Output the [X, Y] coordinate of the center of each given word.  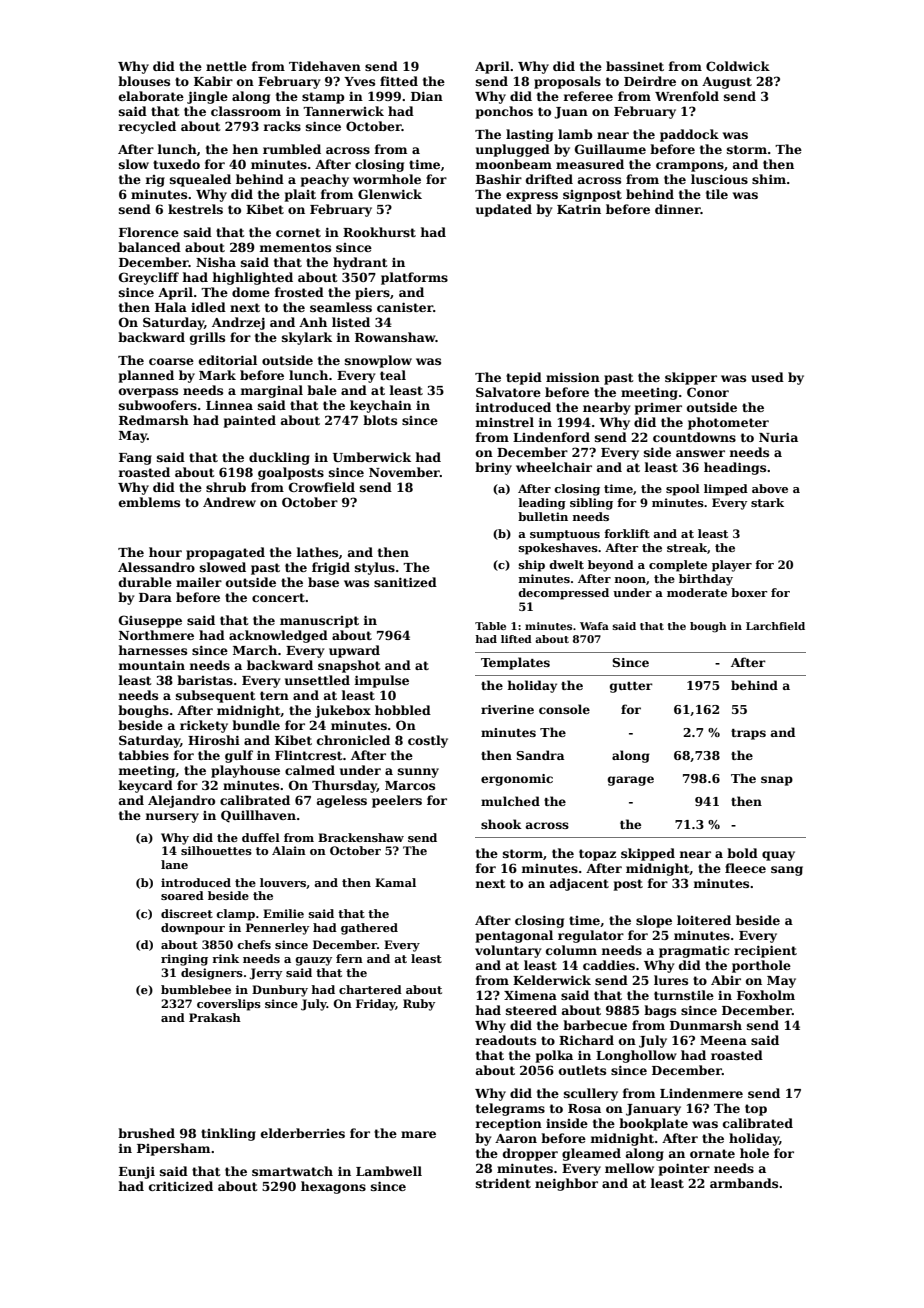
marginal [271, 391]
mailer [199, 582]
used [767, 377]
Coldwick [738, 66]
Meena [723, 1040]
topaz [597, 855]
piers [372, 294]
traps [748, 734]
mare [418, 1134]
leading [542, 504]
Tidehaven [325, 66]
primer [658, 409]
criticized [181, 1186]
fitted [399, 81]
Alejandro [181, 801]
